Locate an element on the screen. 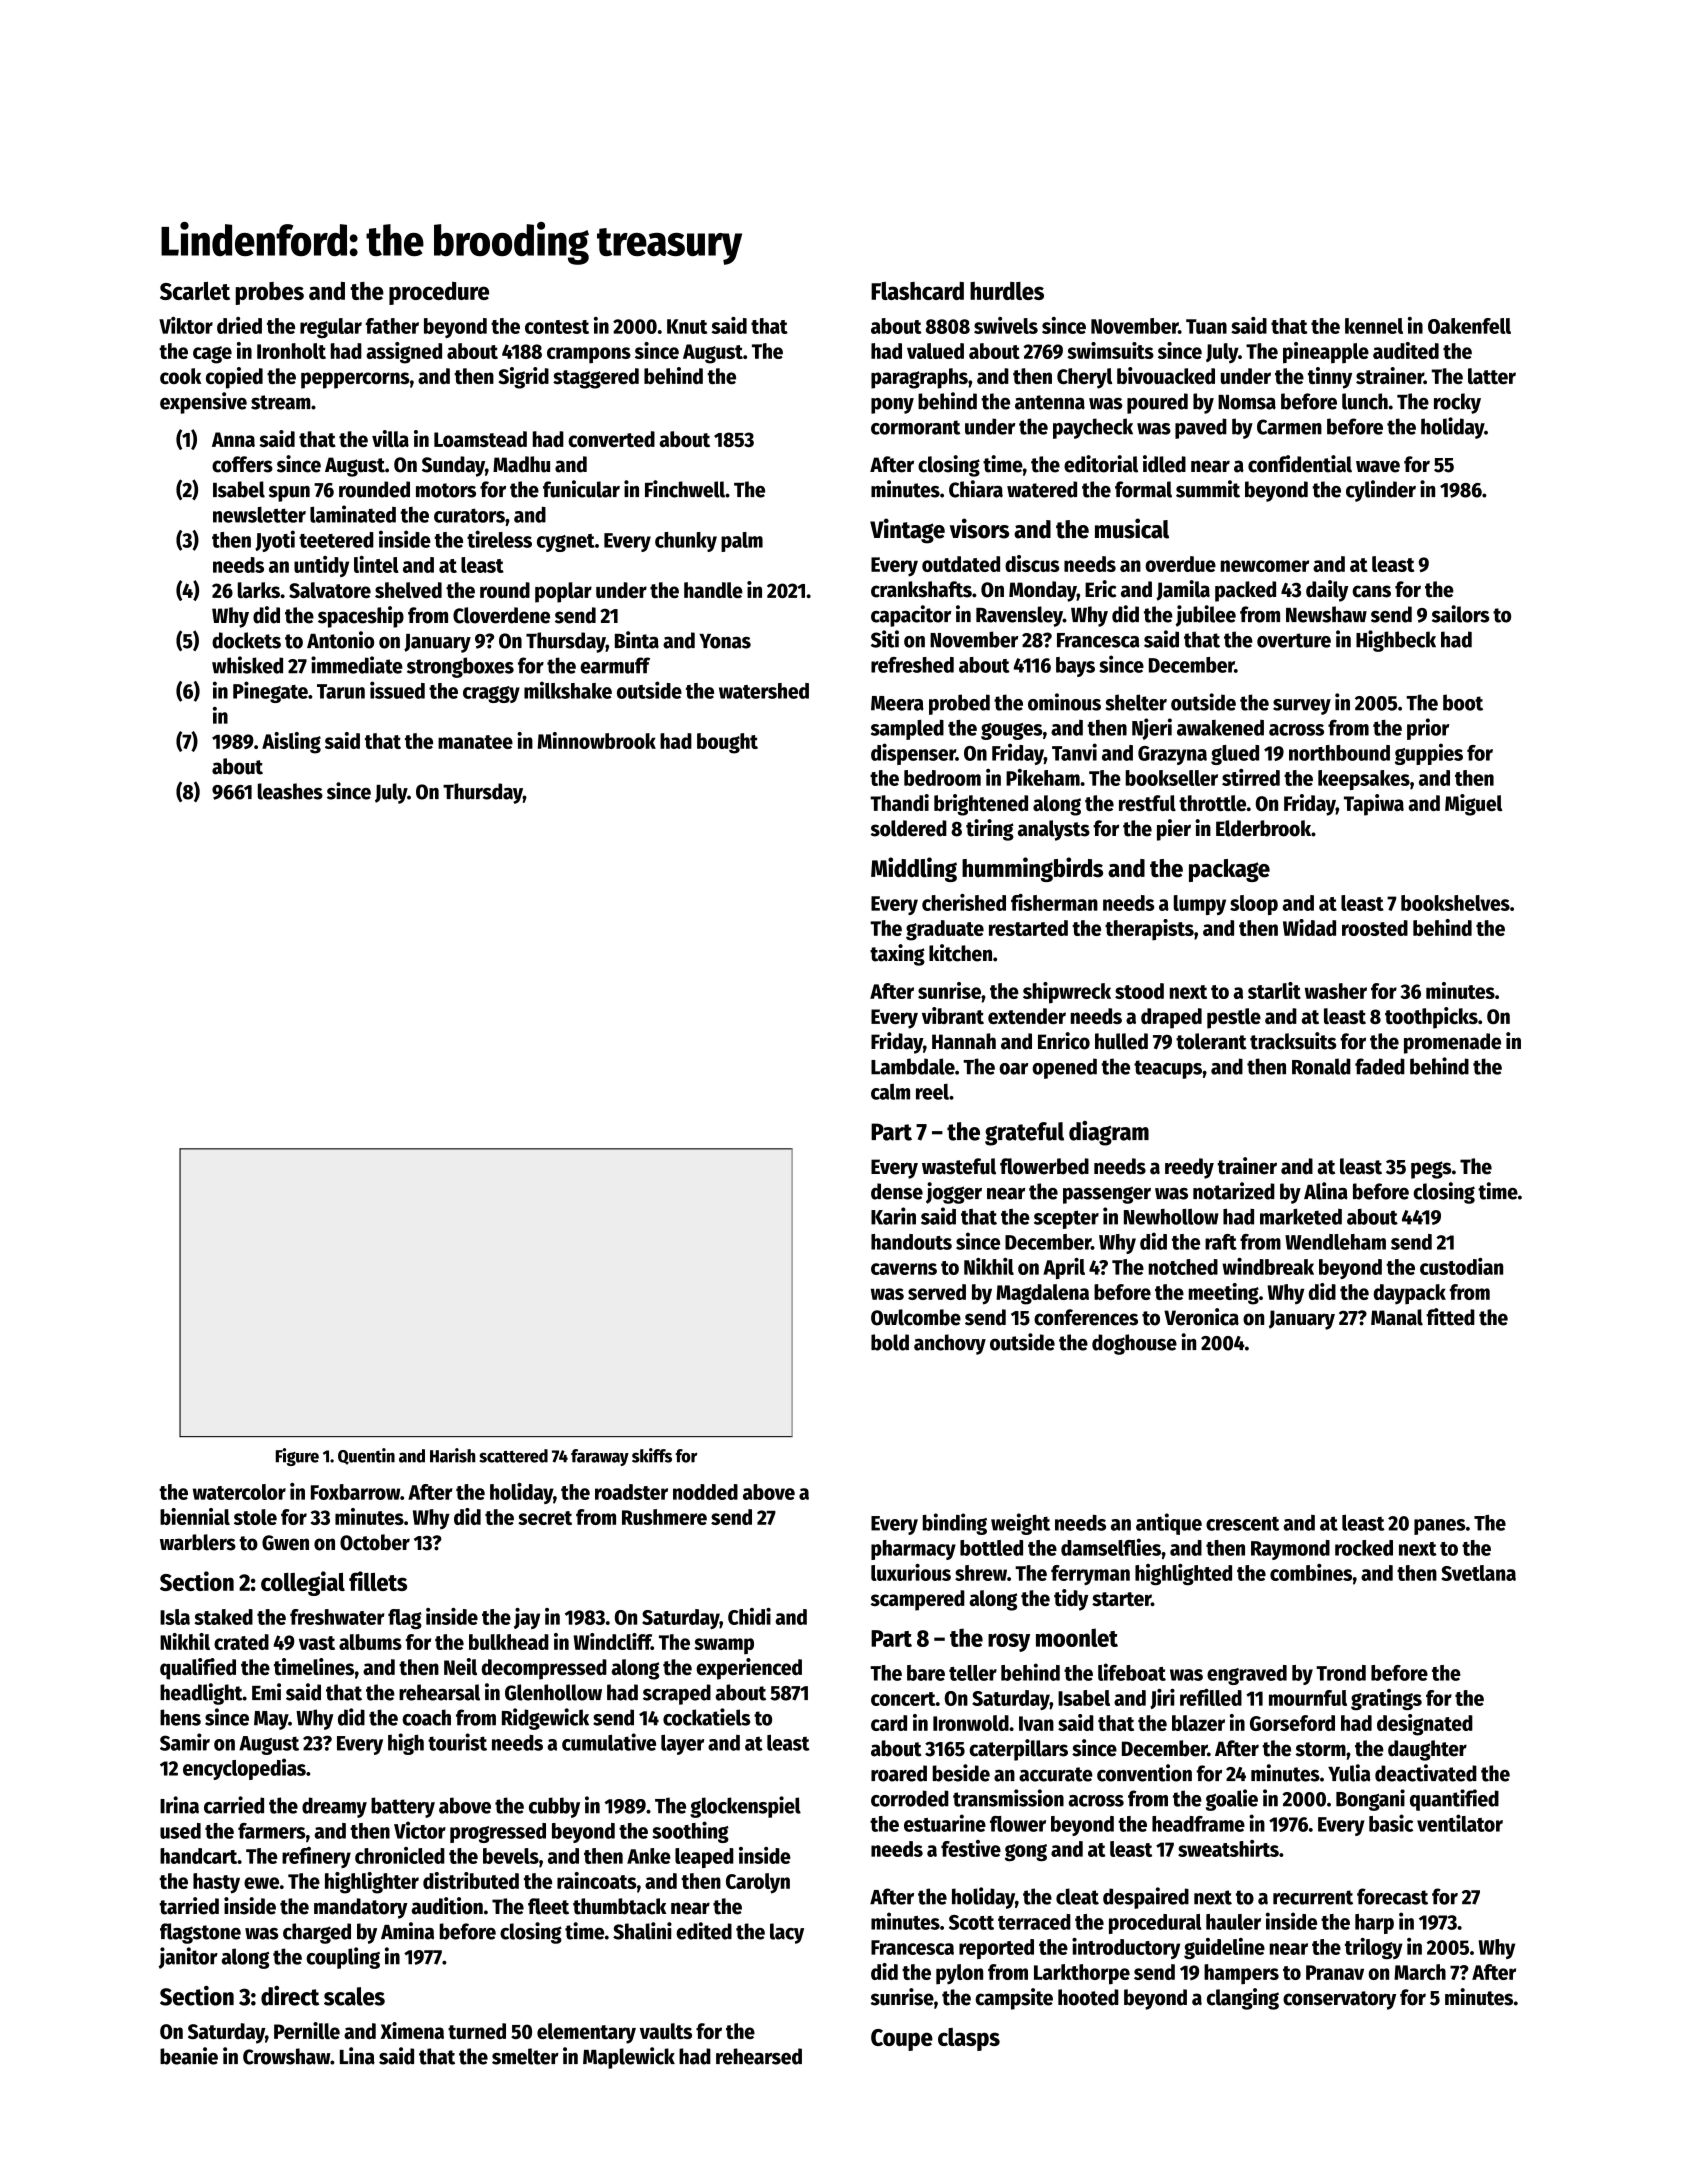  Figure is located at coordinates (297, 1457).
